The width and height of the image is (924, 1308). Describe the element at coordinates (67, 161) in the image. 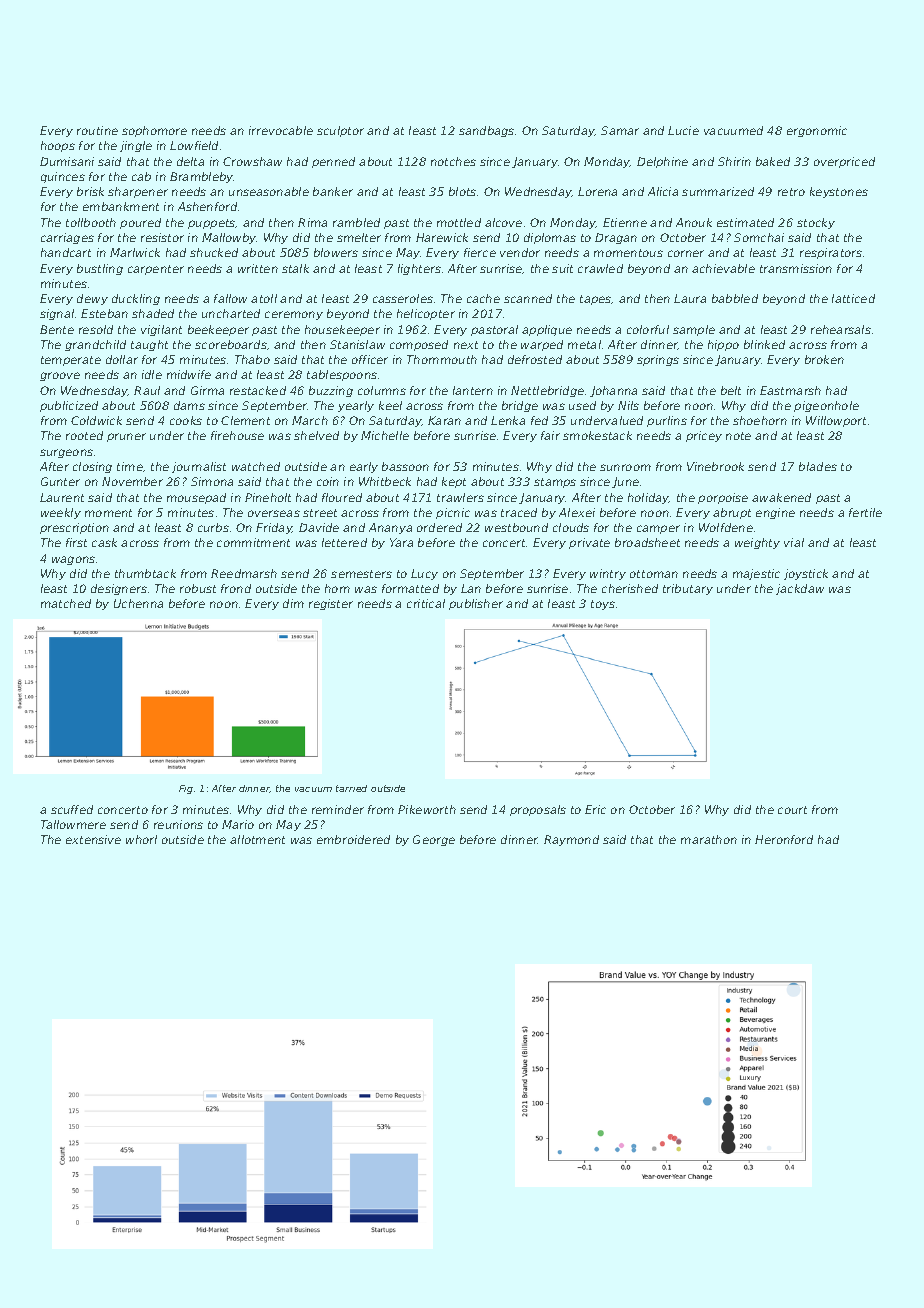

I see `Dumisani` at that location.
